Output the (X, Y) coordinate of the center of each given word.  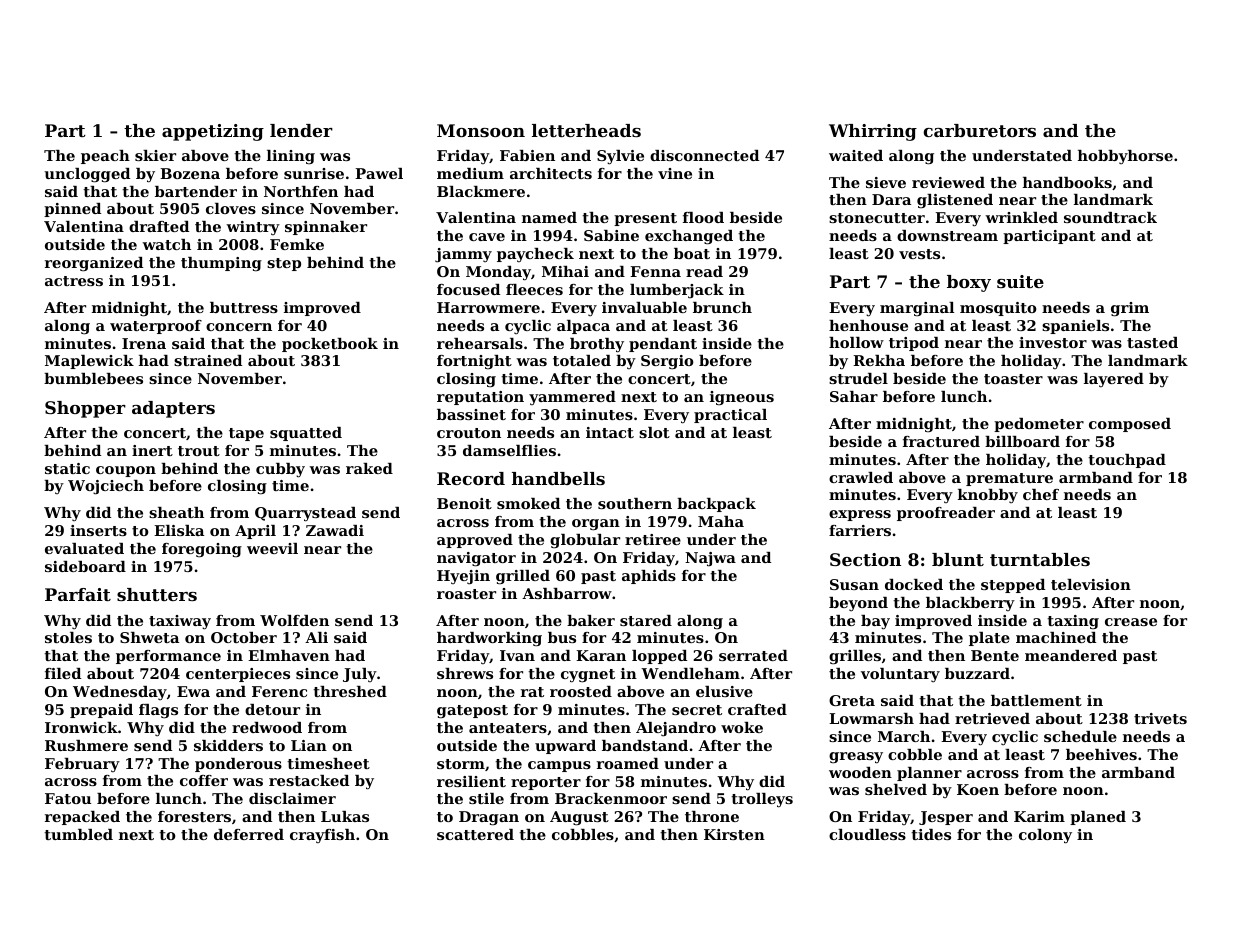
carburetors (979, 130)
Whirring (873, 132)
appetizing (213, 132)
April (255, 532)
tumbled (78, 834)
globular (585, 541)
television (1091, 584)
